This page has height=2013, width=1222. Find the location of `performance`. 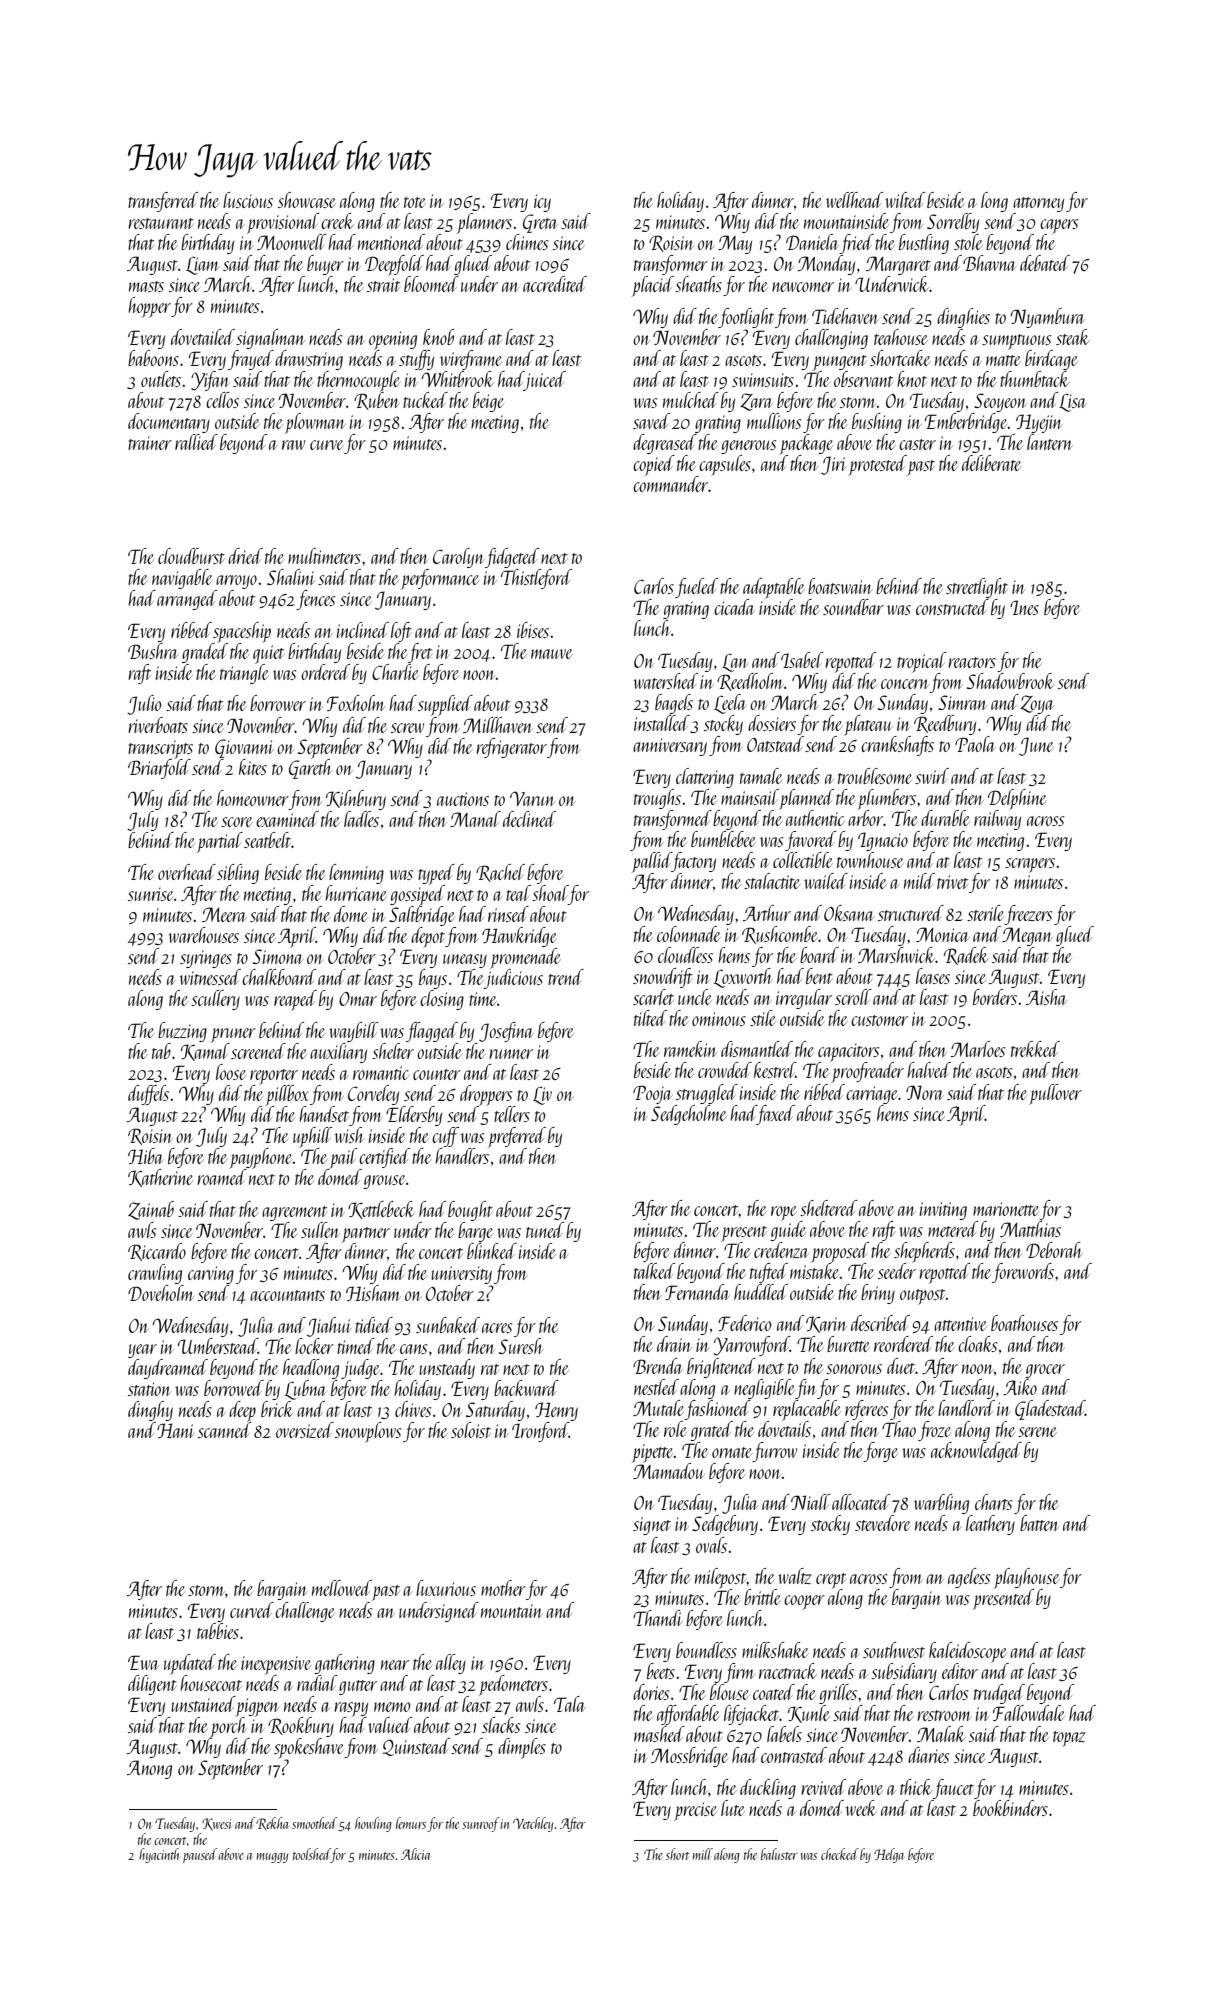

performance is located at coordinates (440, 579).
